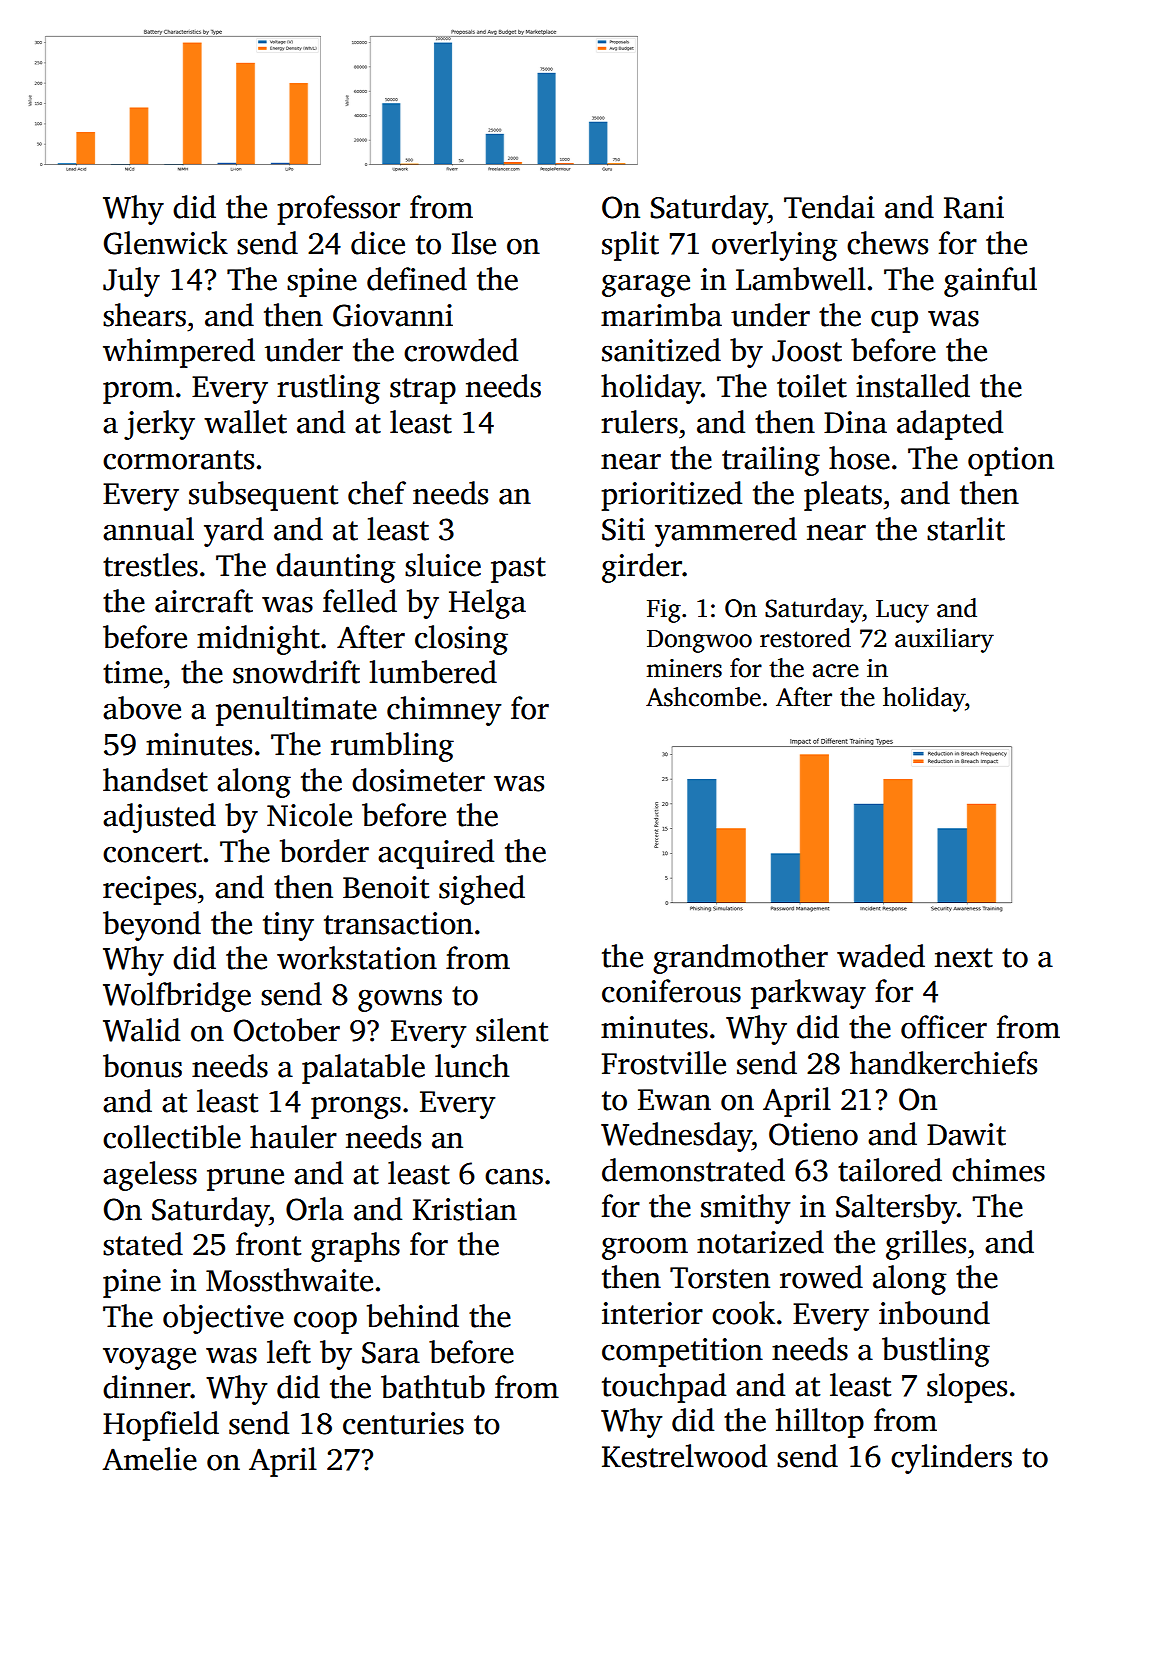 The width and height of the screenshot is (1165, 1654). What do you see at coordinates (630, 246) in the screenshot?
I see `split` at bounding box center [630, 246].
